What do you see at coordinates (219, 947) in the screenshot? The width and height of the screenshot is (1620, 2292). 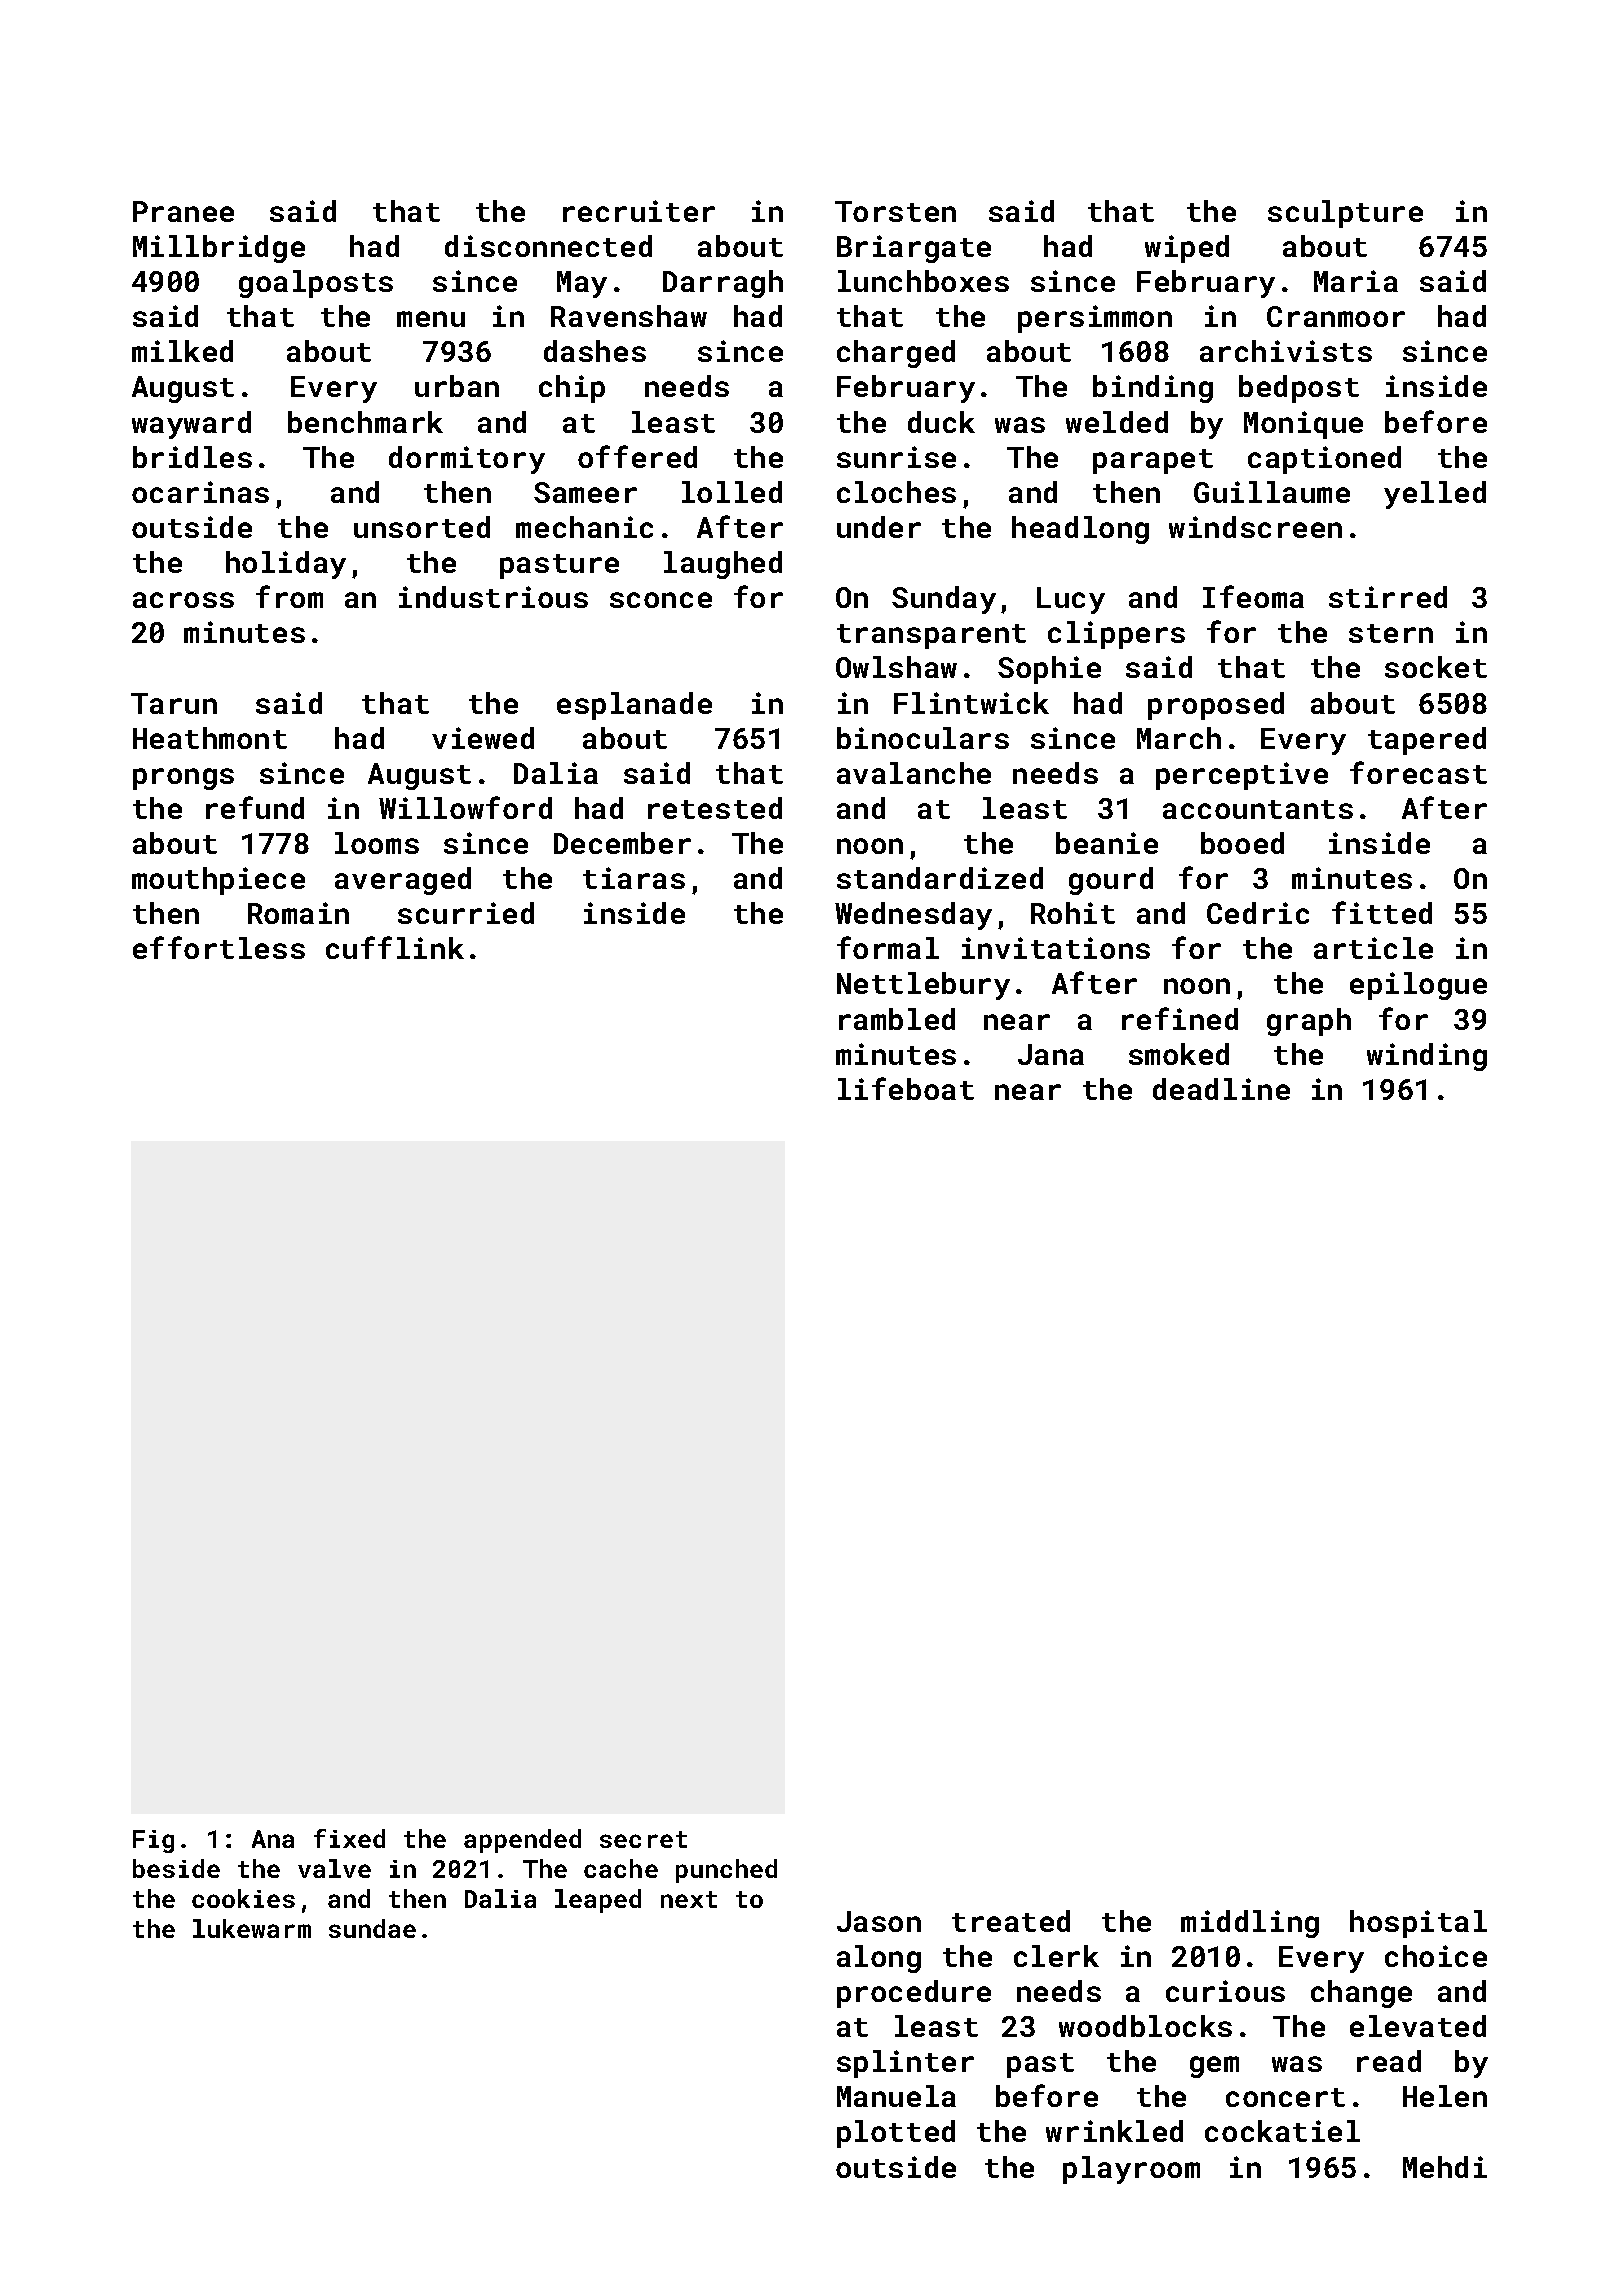 I see `effortless` at bounding box center [219, 947].
